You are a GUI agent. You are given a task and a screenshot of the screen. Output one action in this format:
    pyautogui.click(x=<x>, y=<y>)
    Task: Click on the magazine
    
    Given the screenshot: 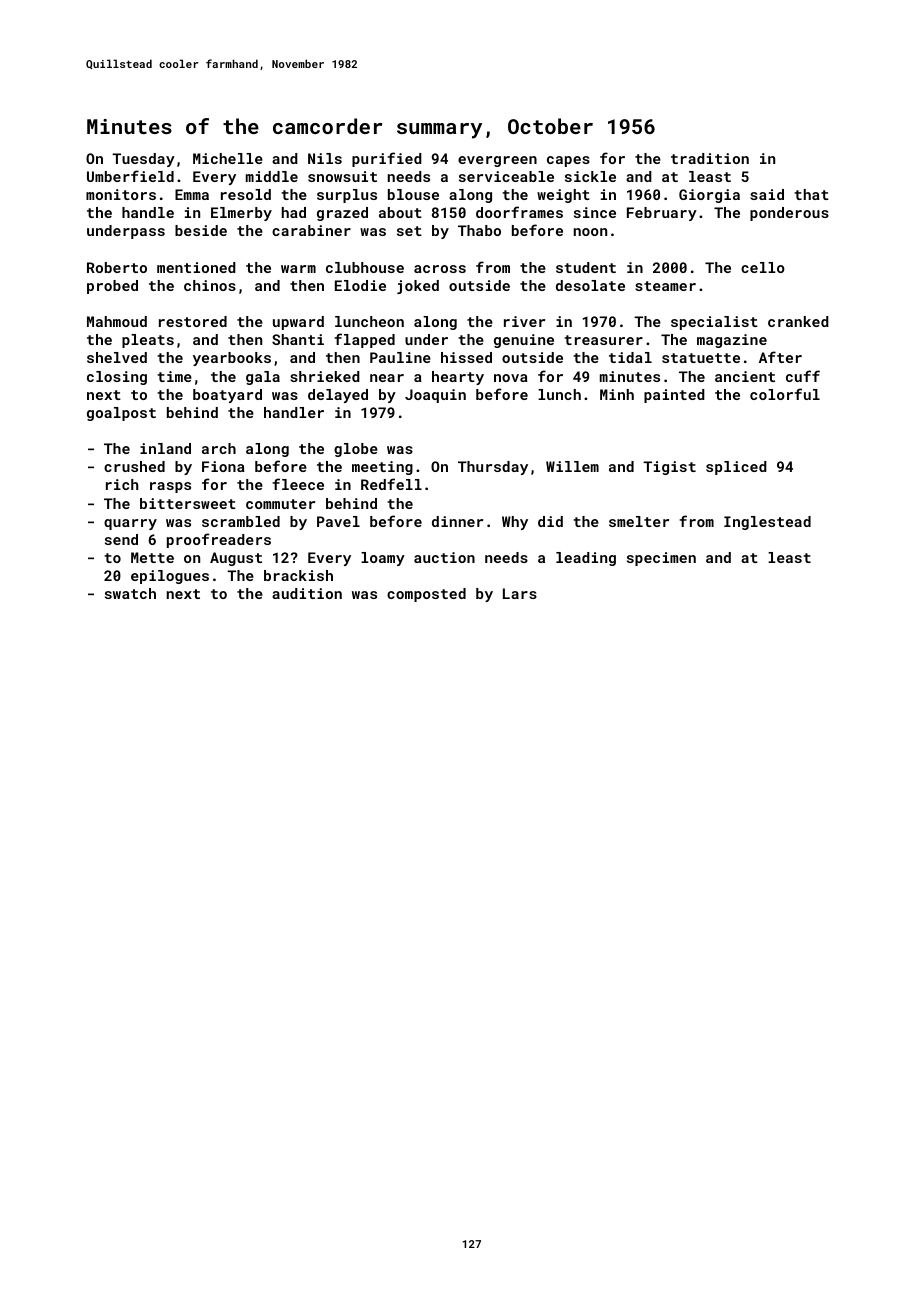 What is the action you would take?
    pyautogui.click(x=732, y=341)
